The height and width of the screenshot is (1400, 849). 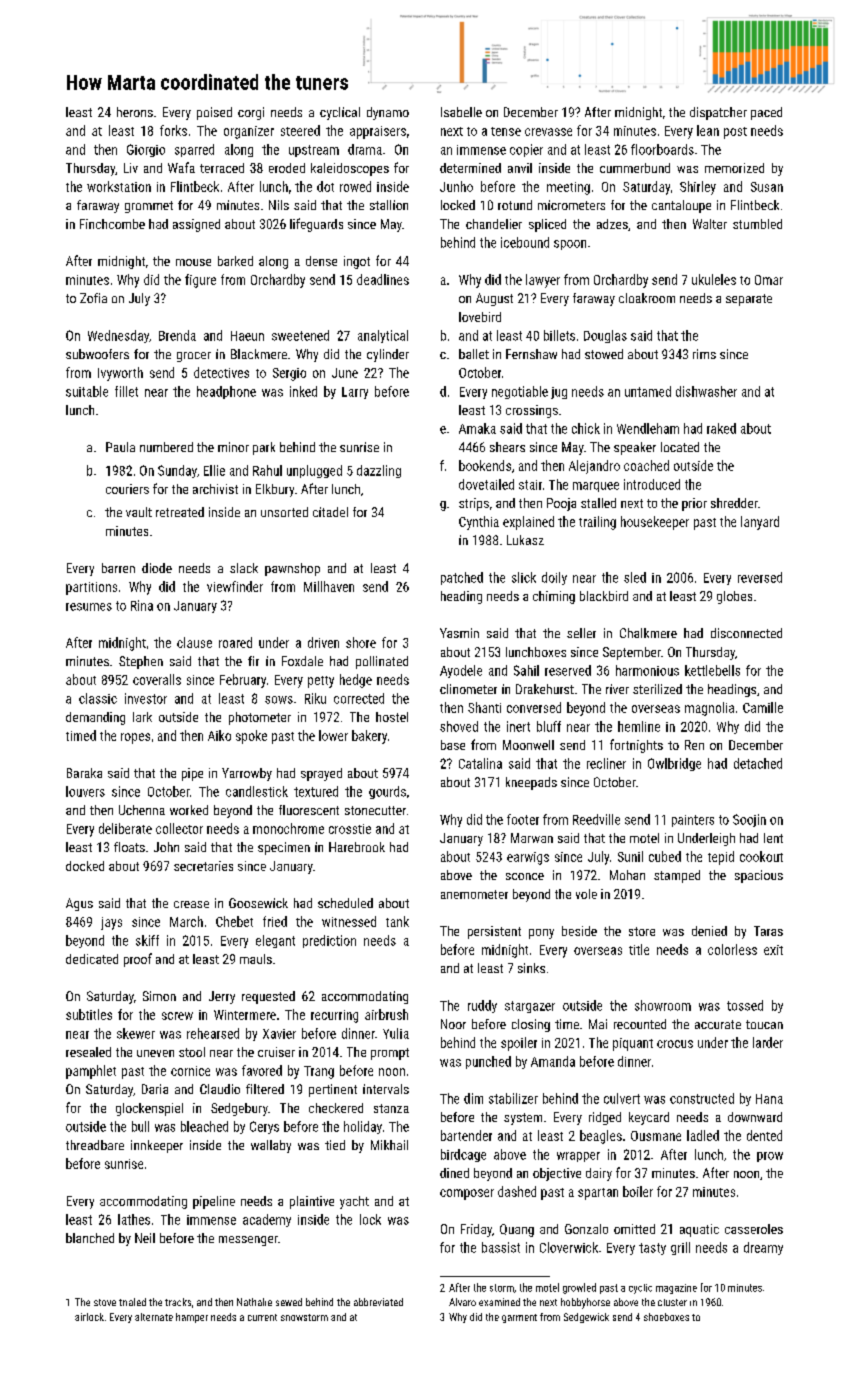 What do you see at coordinates (383, 336) in the screenshot?
I see `analytical` at bounding box center [383, 336].
